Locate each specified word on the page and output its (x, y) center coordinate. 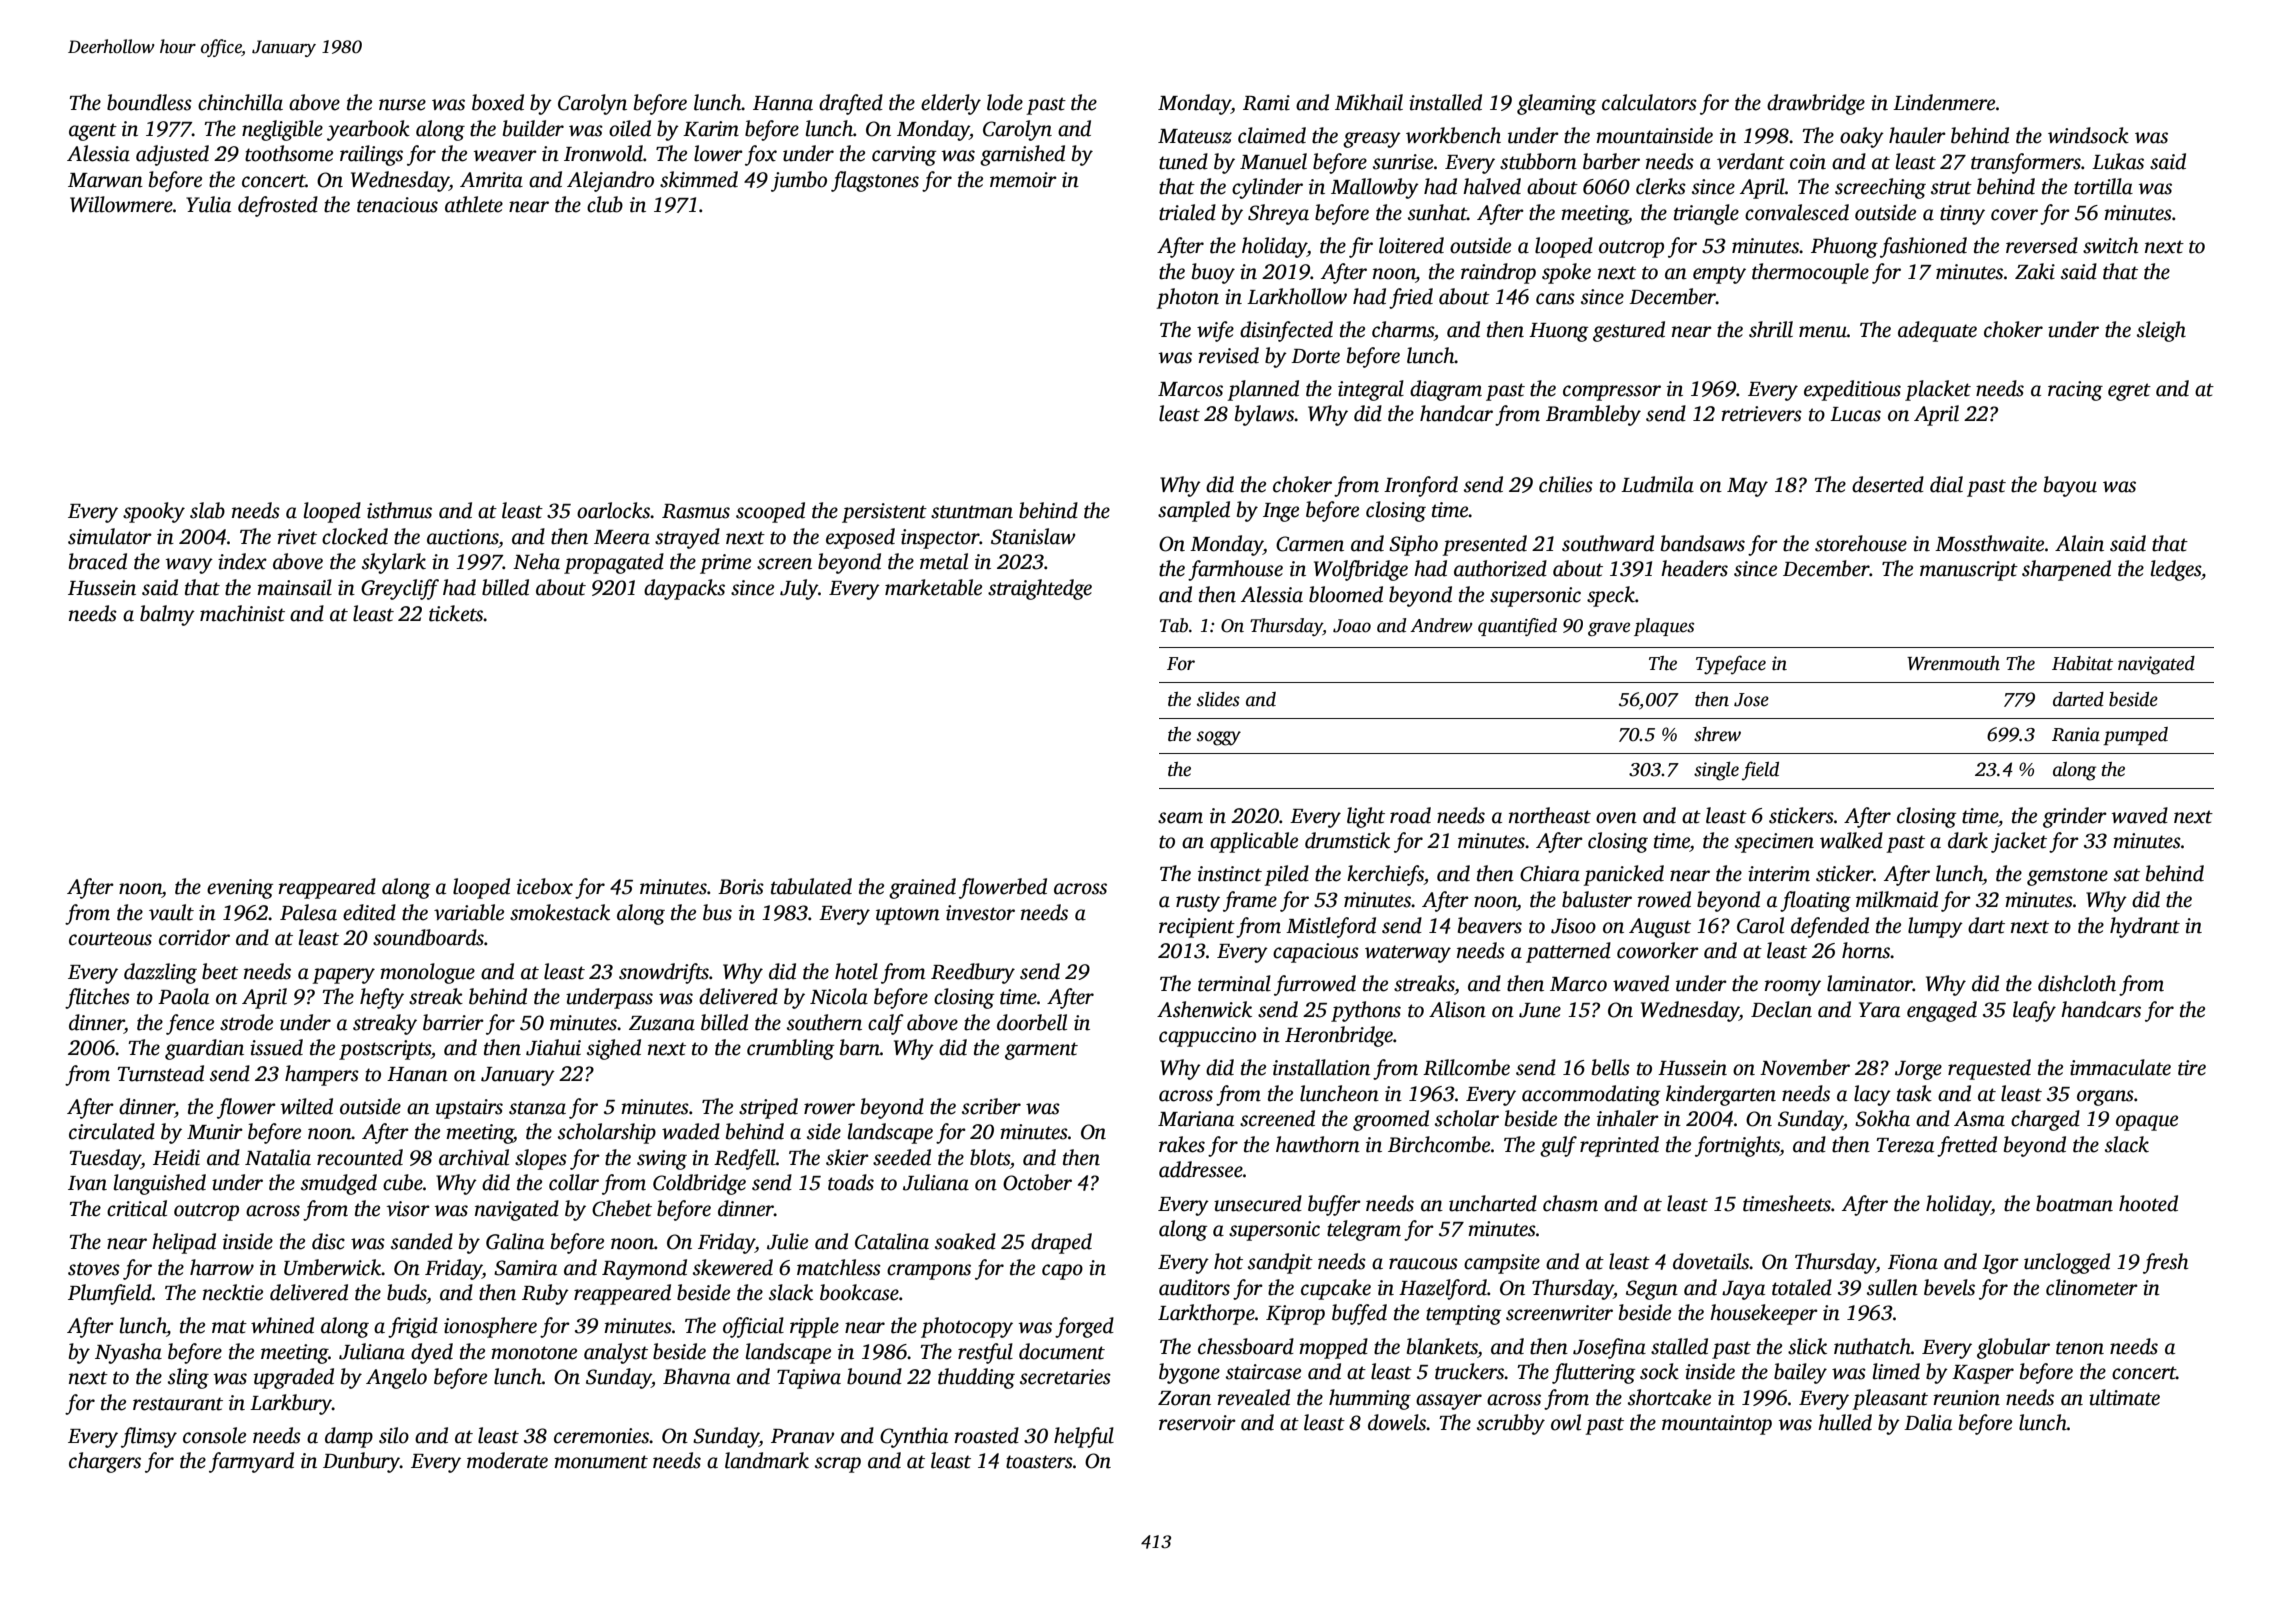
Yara (1879, 1010)
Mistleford (1331, 927)
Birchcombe (1439, 1144)
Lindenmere (1944, 102)
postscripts (385, 1050)
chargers (105, 1462)
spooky (154, 512)
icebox (545, 886)
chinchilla (240, 102)
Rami (1266, 103)
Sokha (1882, 1118)
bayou (2070, 486)
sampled (1194, 511)
